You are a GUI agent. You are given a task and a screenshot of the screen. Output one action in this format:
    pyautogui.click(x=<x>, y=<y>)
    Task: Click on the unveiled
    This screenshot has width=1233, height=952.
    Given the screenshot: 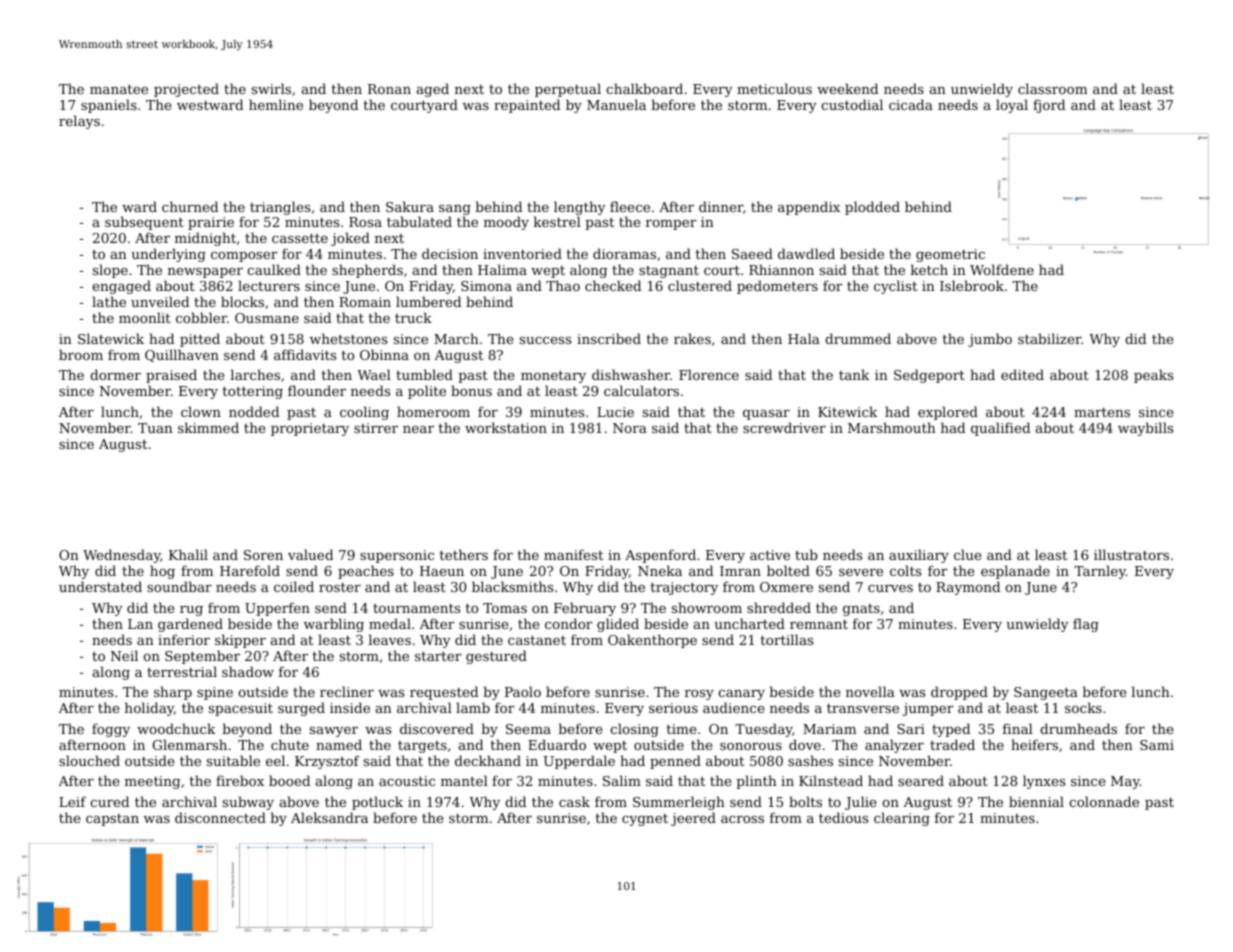 What is the action you would take?
    pyautogui.click(x=160, y=301)
